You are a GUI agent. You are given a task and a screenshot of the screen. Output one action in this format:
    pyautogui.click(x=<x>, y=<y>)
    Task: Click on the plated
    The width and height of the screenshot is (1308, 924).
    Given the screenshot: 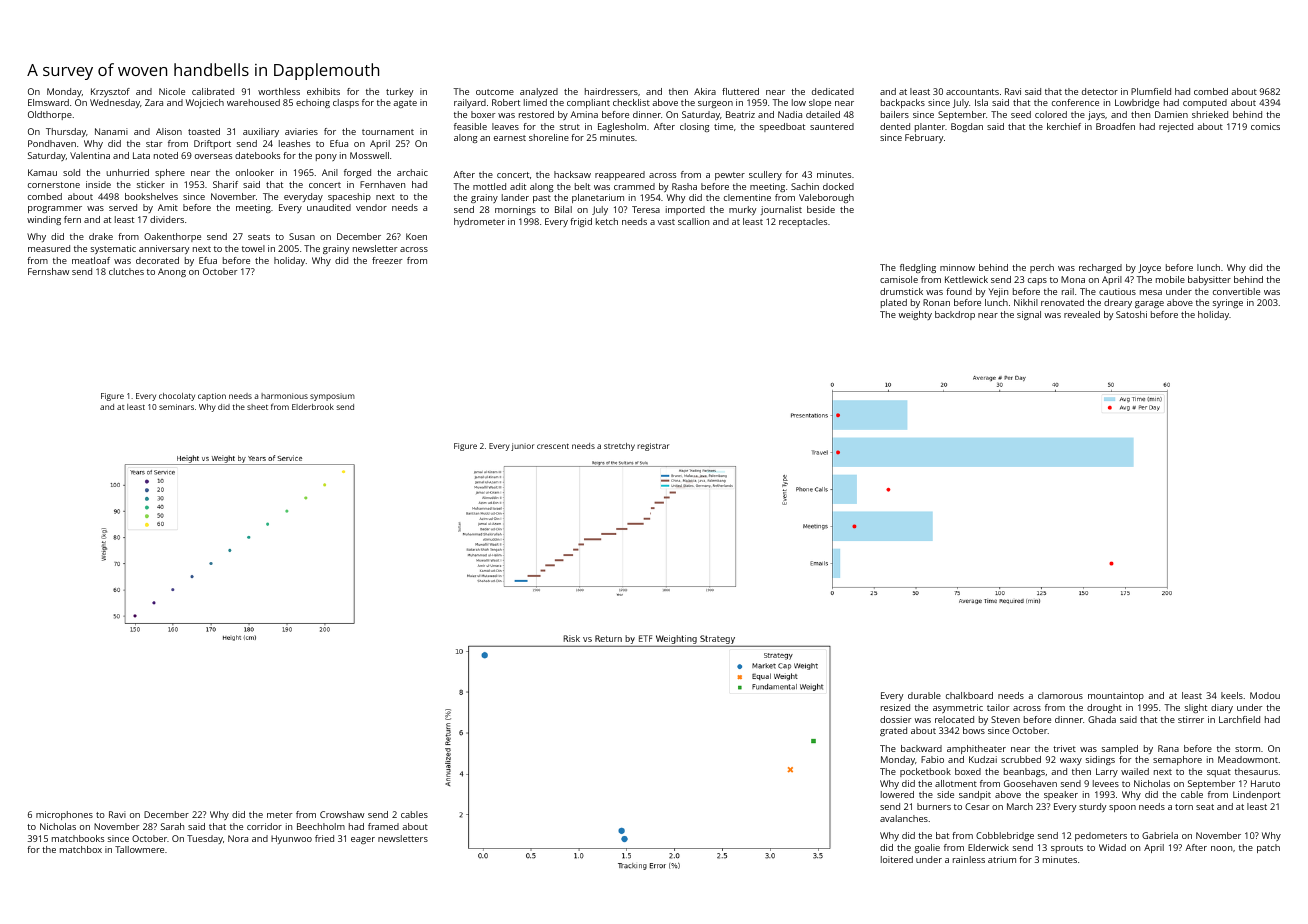 What is the action you would take?
    pyautogui.click(x=894, y=303)
